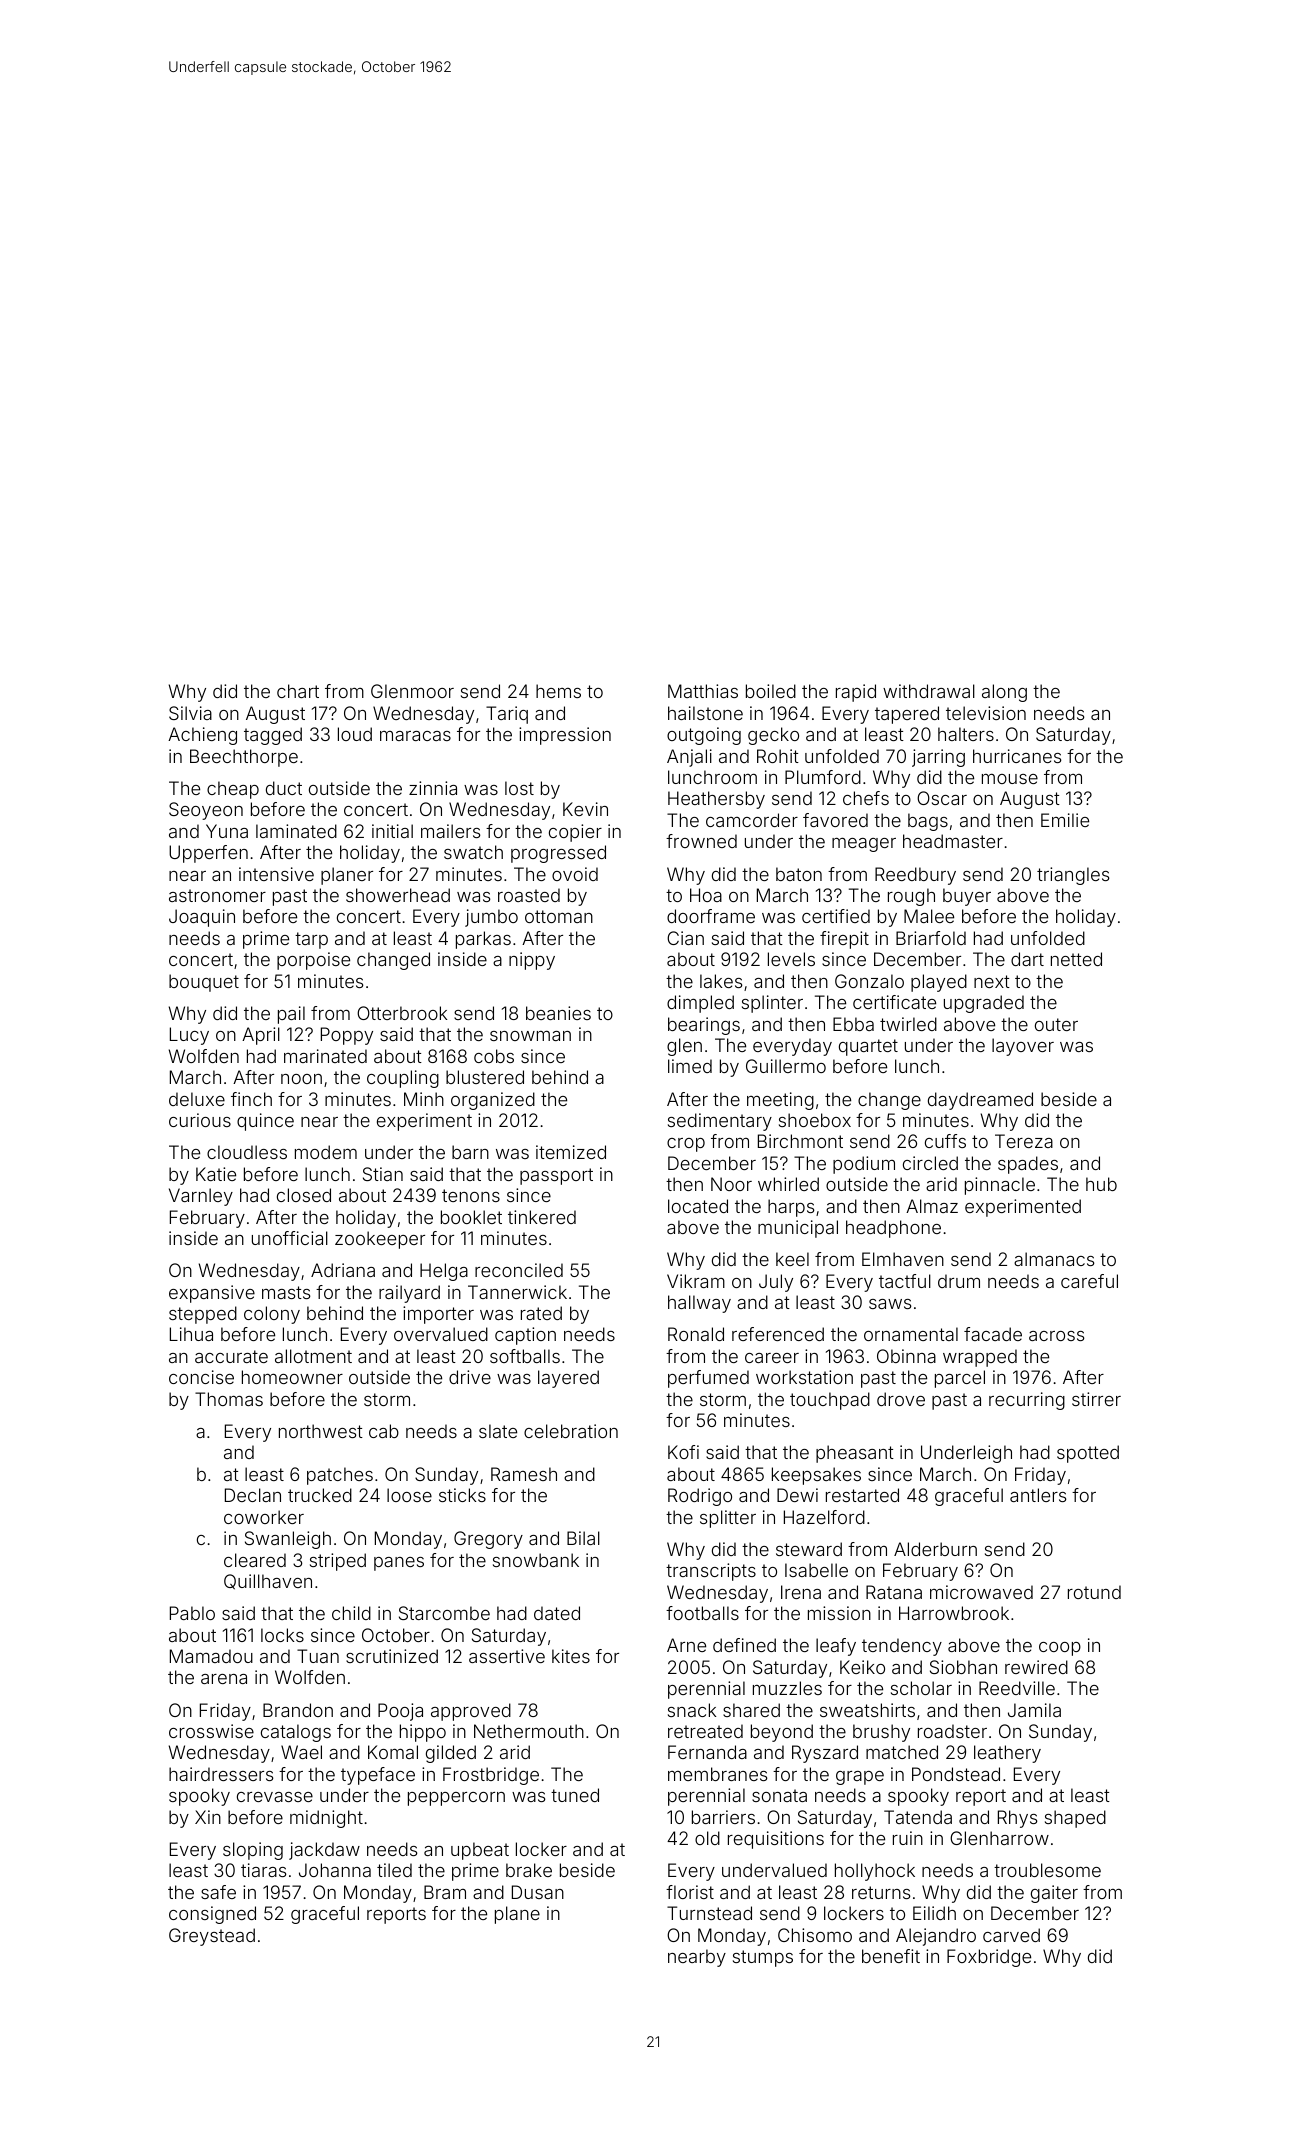 This screenshot has width=1292, height=2129. What do you see at coordinates (298, 691) in the screenshot?
I see `chart` at bounding box center [298, 691].
